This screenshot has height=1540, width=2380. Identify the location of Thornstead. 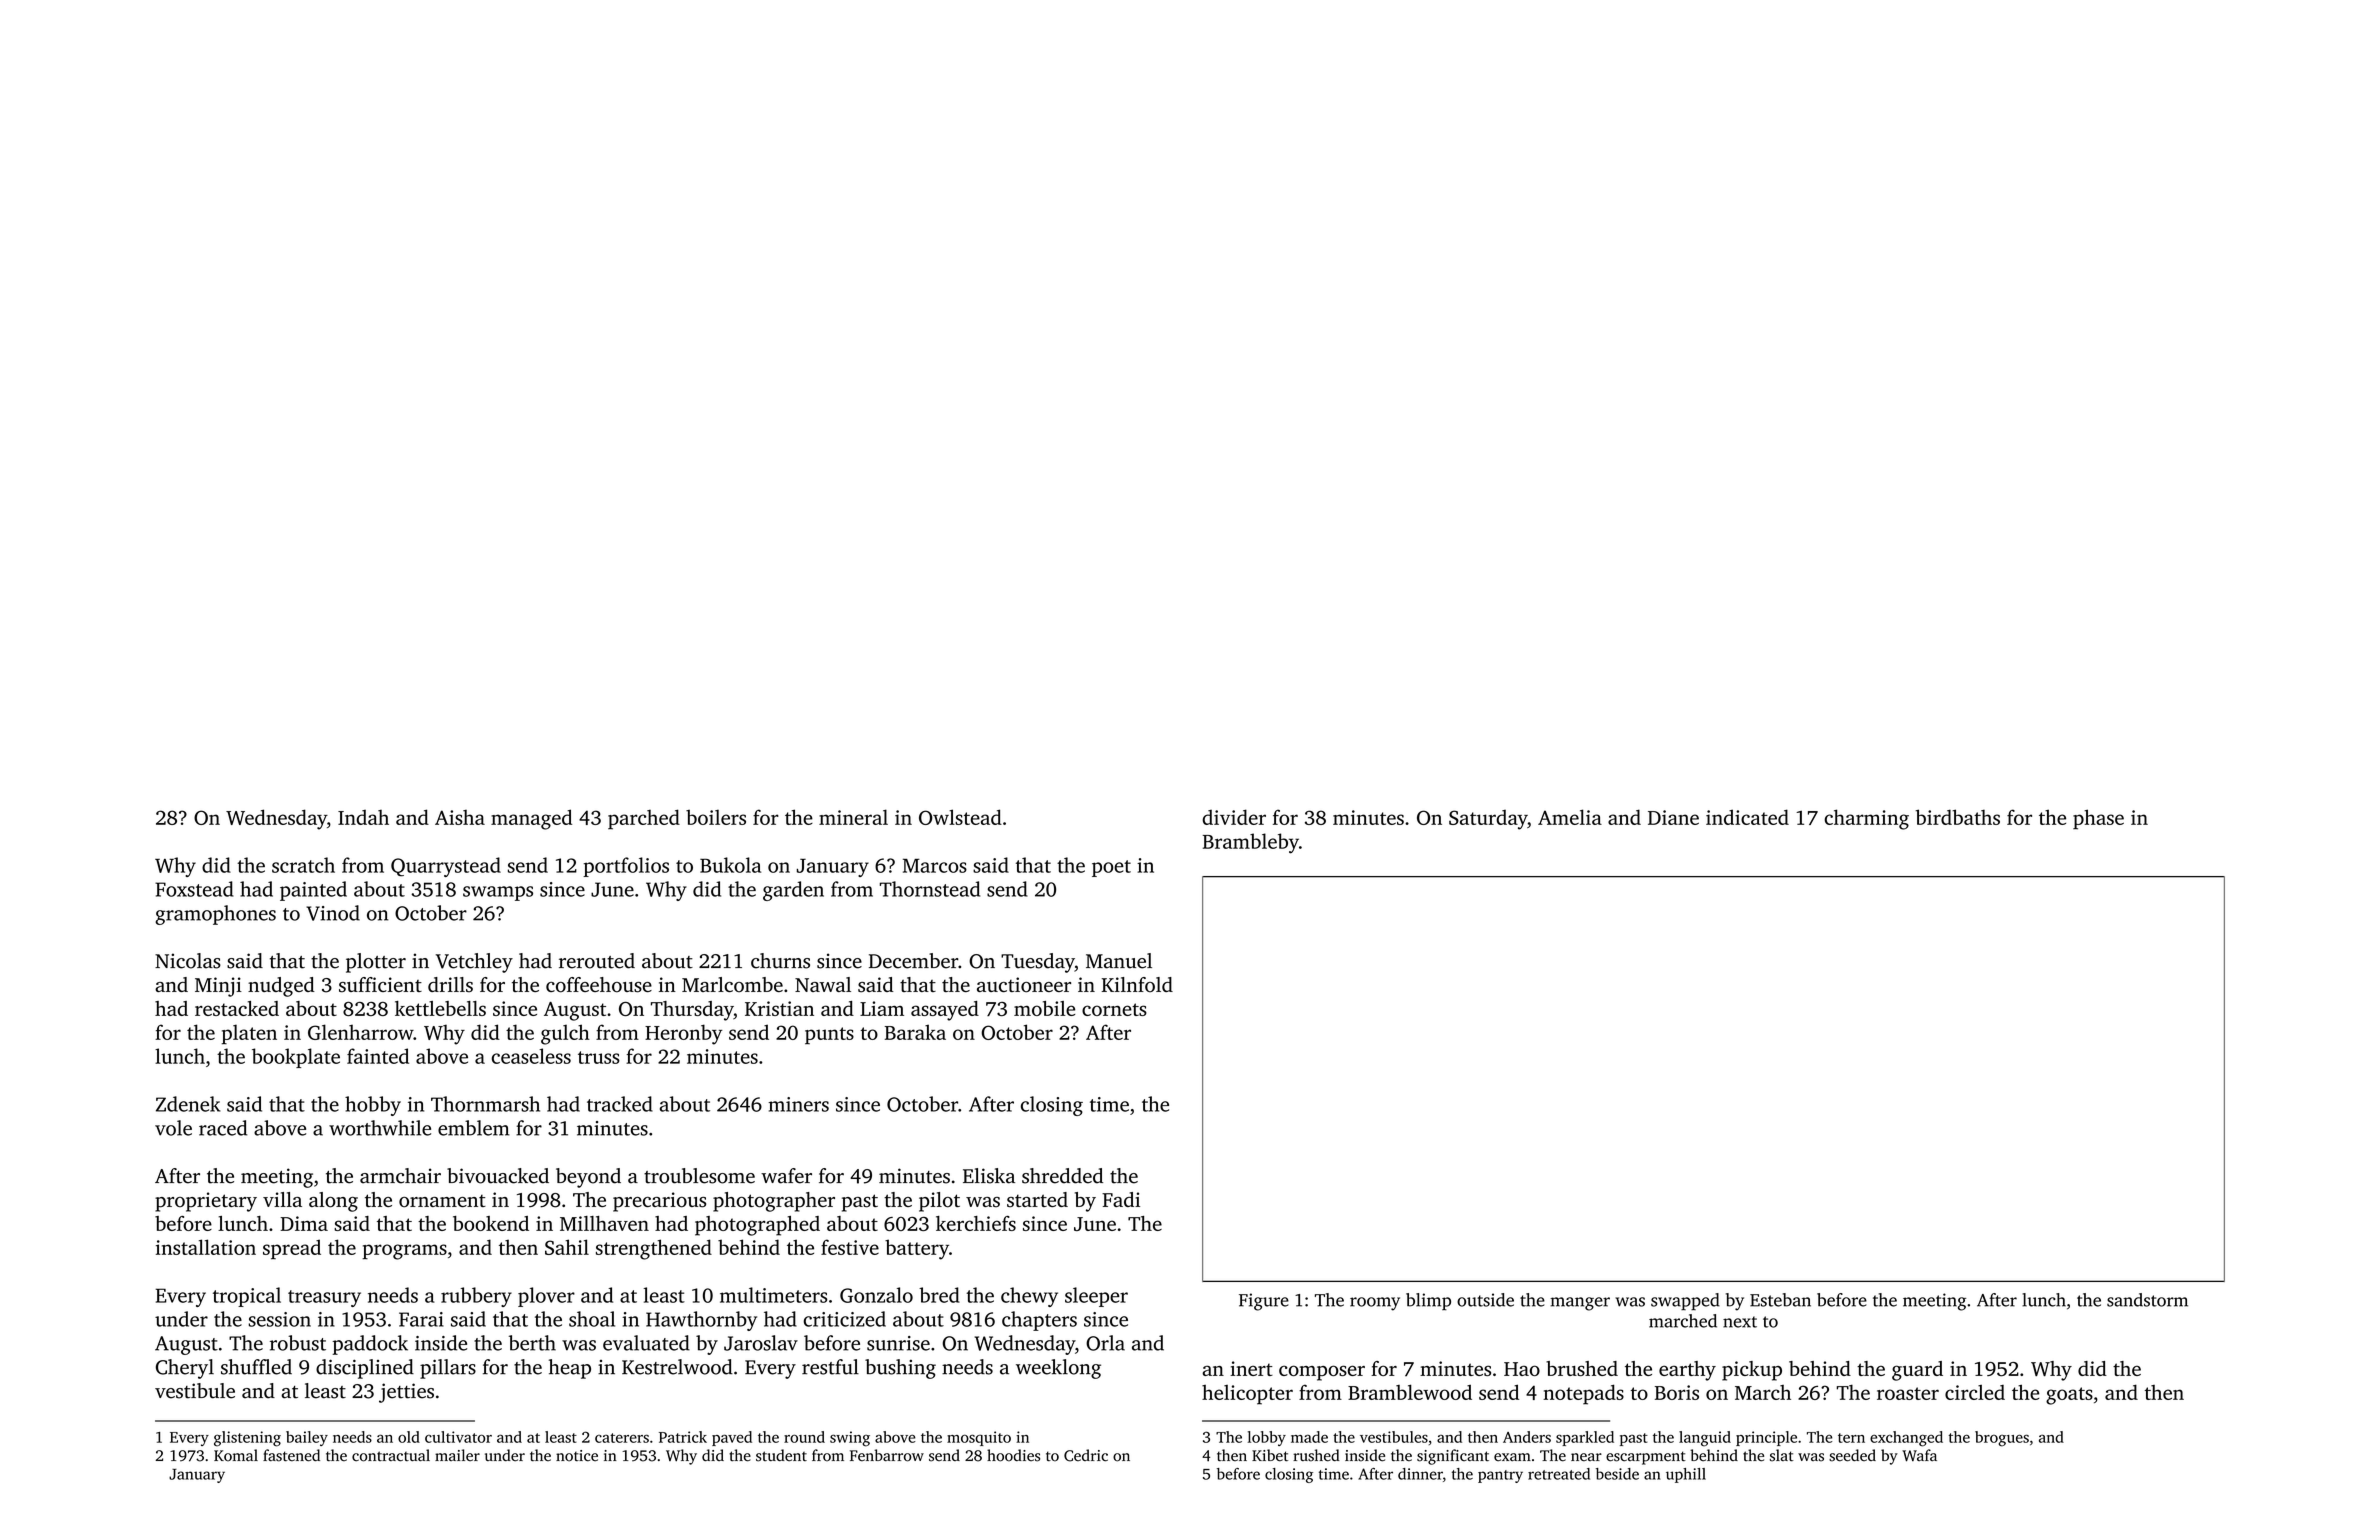
(930, 889).
